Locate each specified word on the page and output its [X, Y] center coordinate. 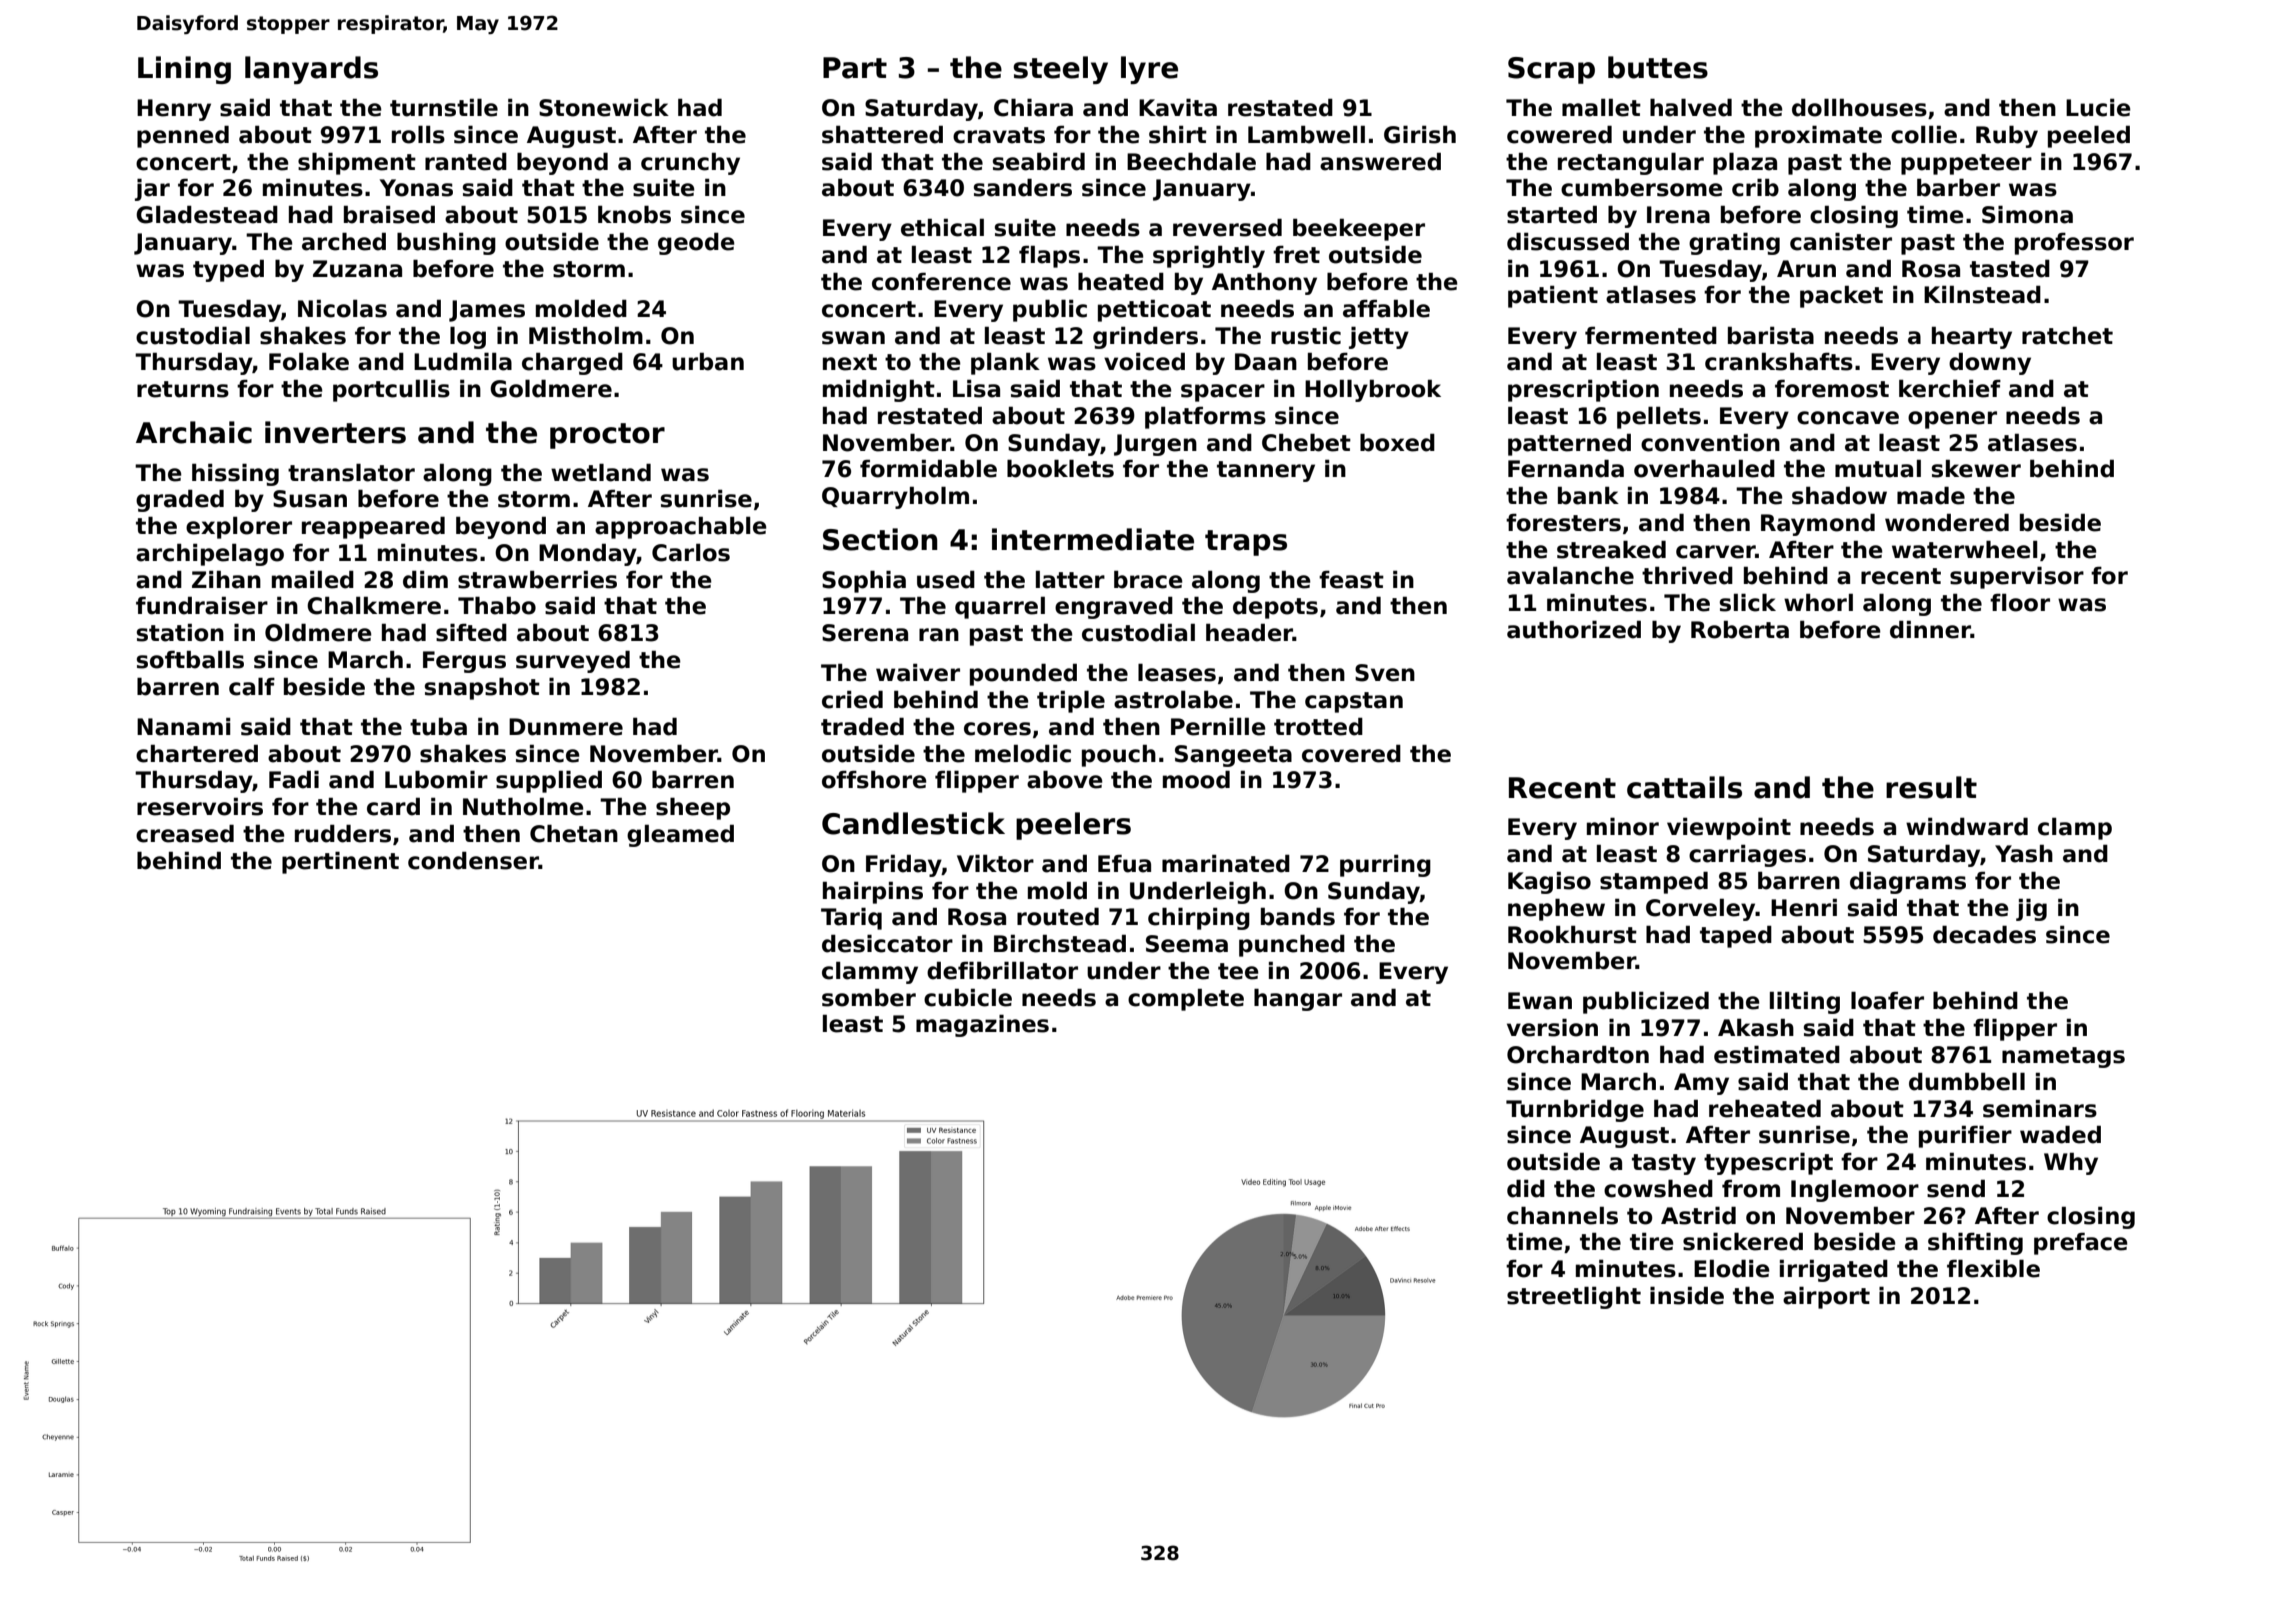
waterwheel [1965, 549]
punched [1292, 945]
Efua [1124, 863]
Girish [1420, 134]
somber [869, 997]
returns [183, 389]
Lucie [2098, 107]
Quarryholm [895, 497]
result [1931, 787]
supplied [549, 781]
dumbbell [1967, 1081]
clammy [870, 972]
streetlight [1574, 1297]
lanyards [311, 70]
